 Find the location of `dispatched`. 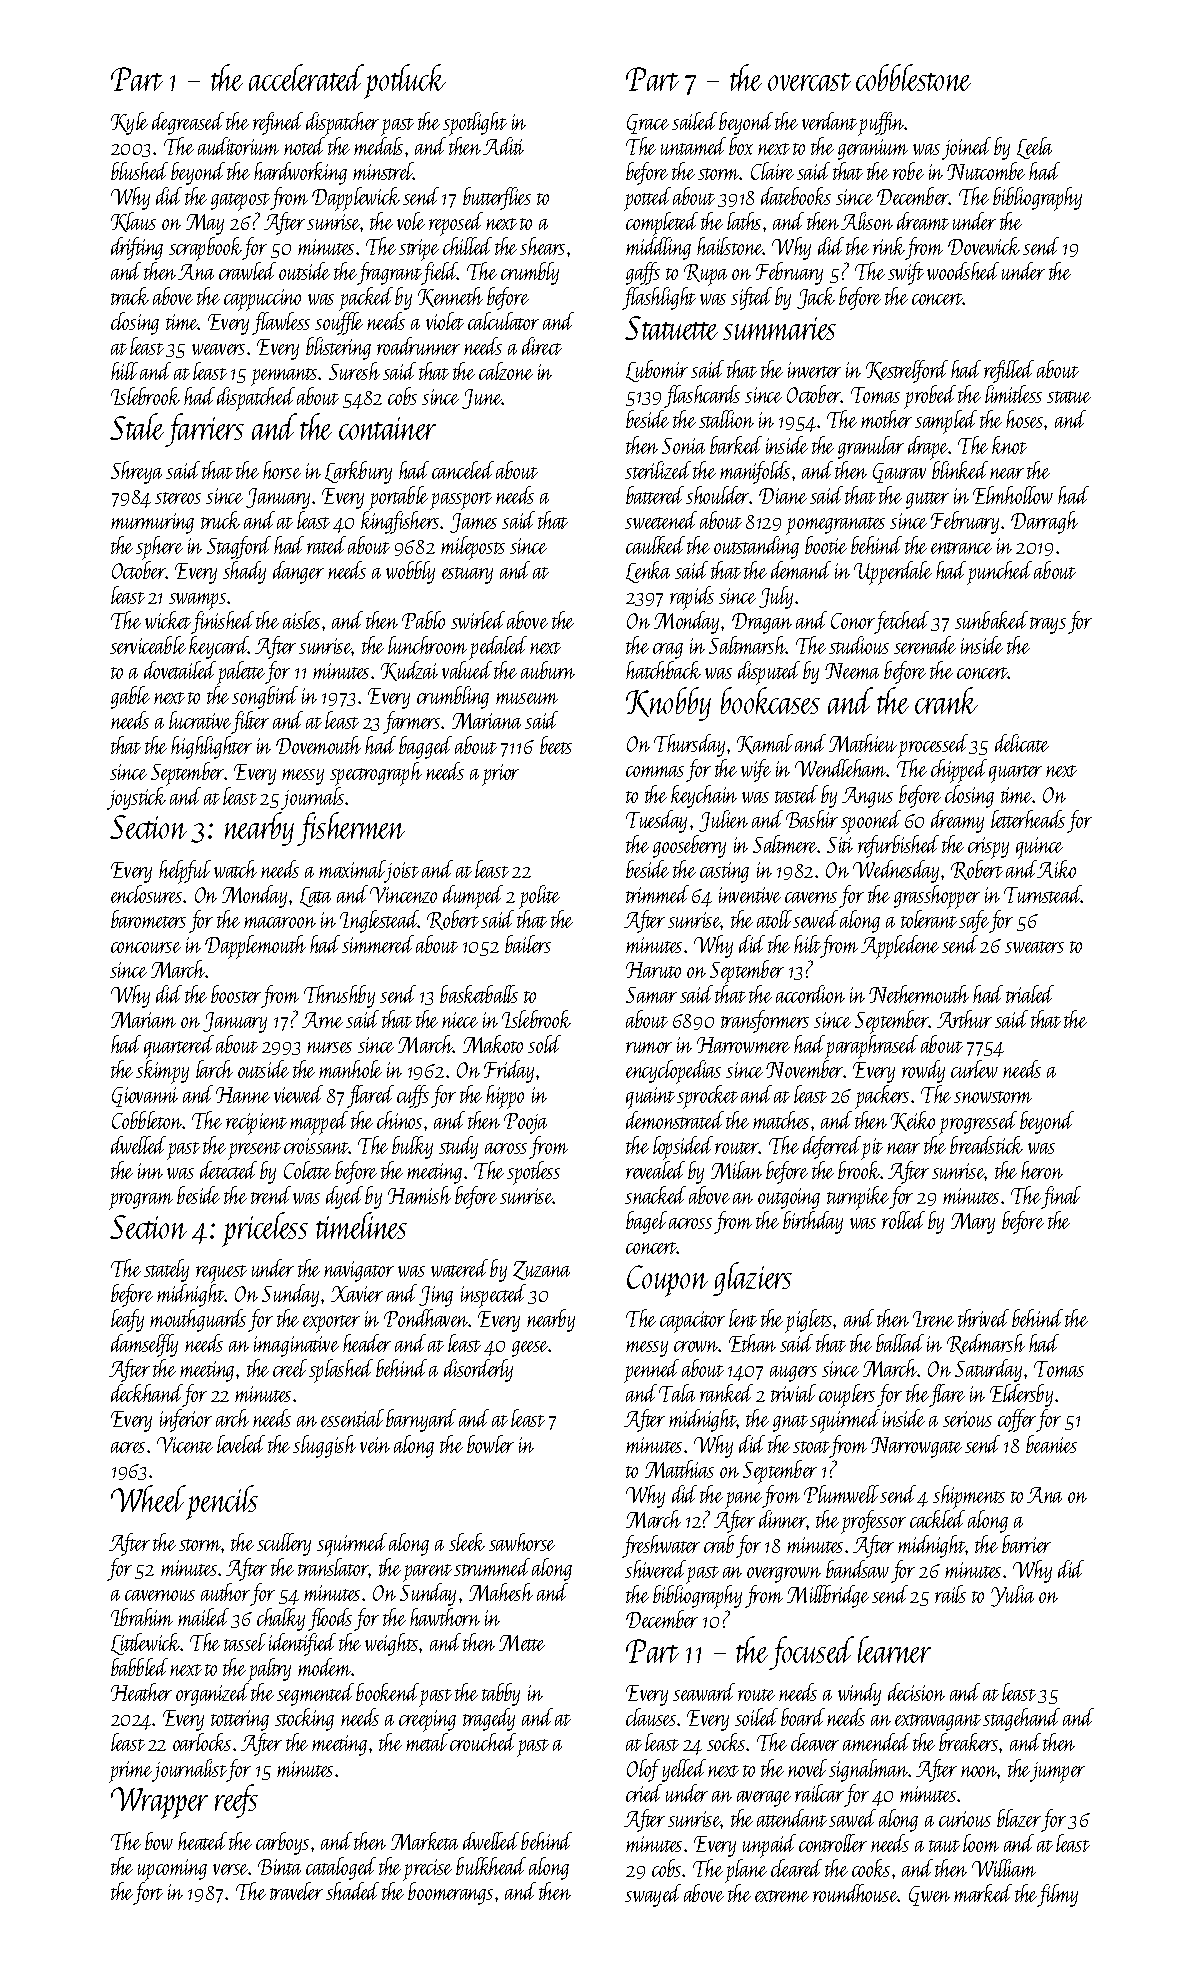

dispatched is located at coordinates (256, 399).
